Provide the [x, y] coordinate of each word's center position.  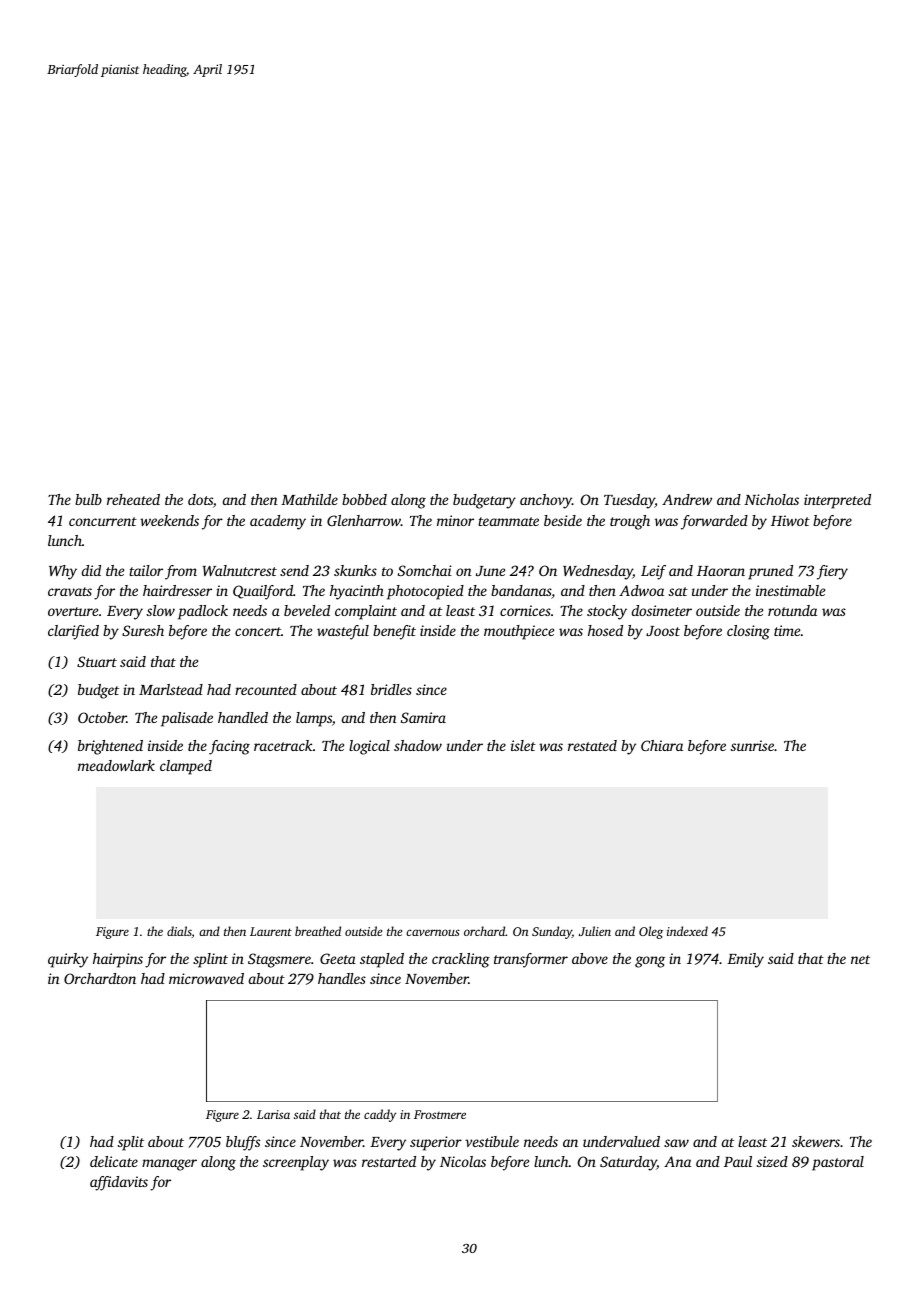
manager [169, 1165]
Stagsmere [279, 960]
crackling [461, 960]
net [860, 959]
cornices [525, 610]
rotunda [792, 610]
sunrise [752, 745]
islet [523, 745]
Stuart [97, 661]
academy [278, 522]
